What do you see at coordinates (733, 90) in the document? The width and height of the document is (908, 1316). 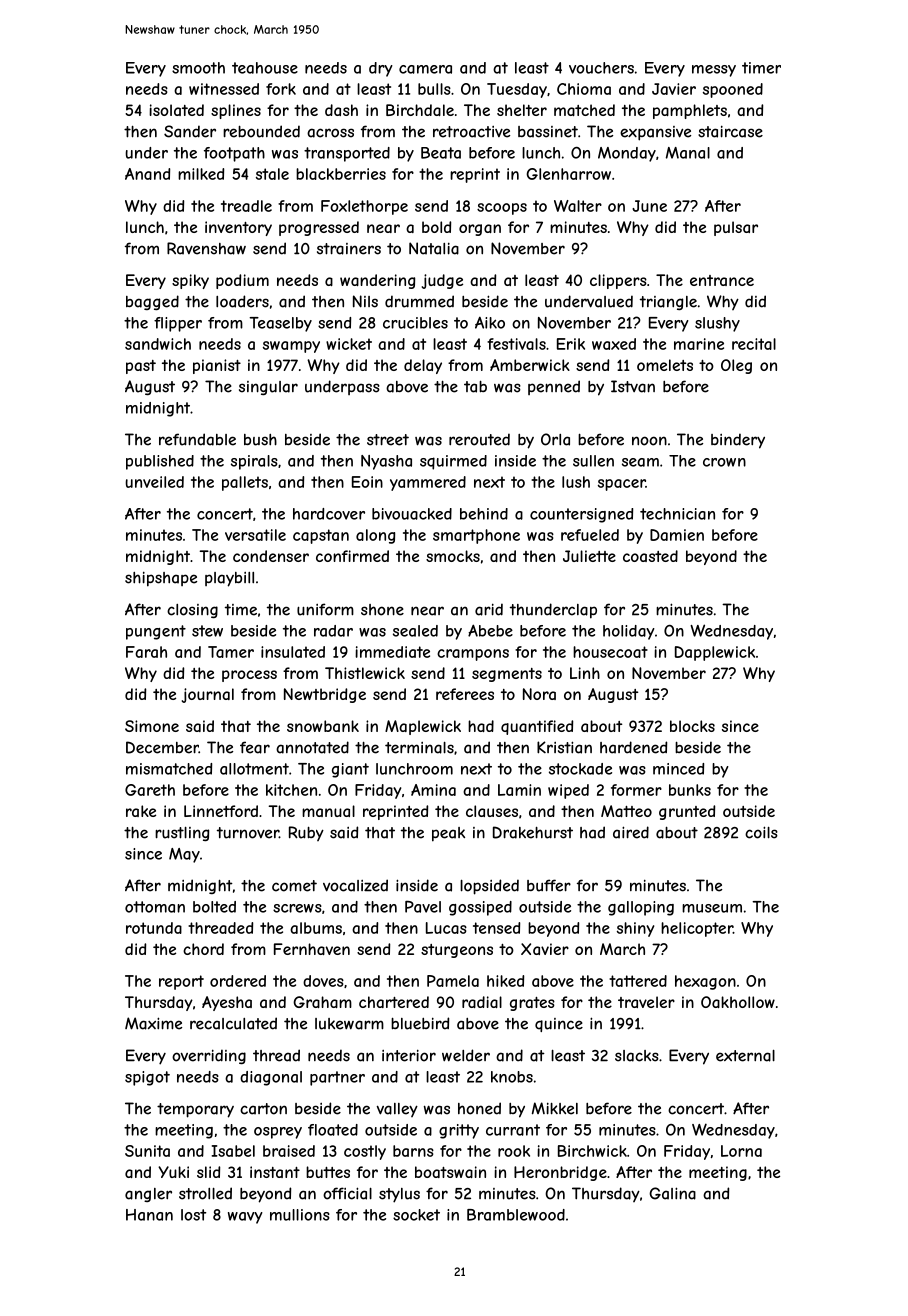 I see `spooned` at bounding box center [733, 90].
